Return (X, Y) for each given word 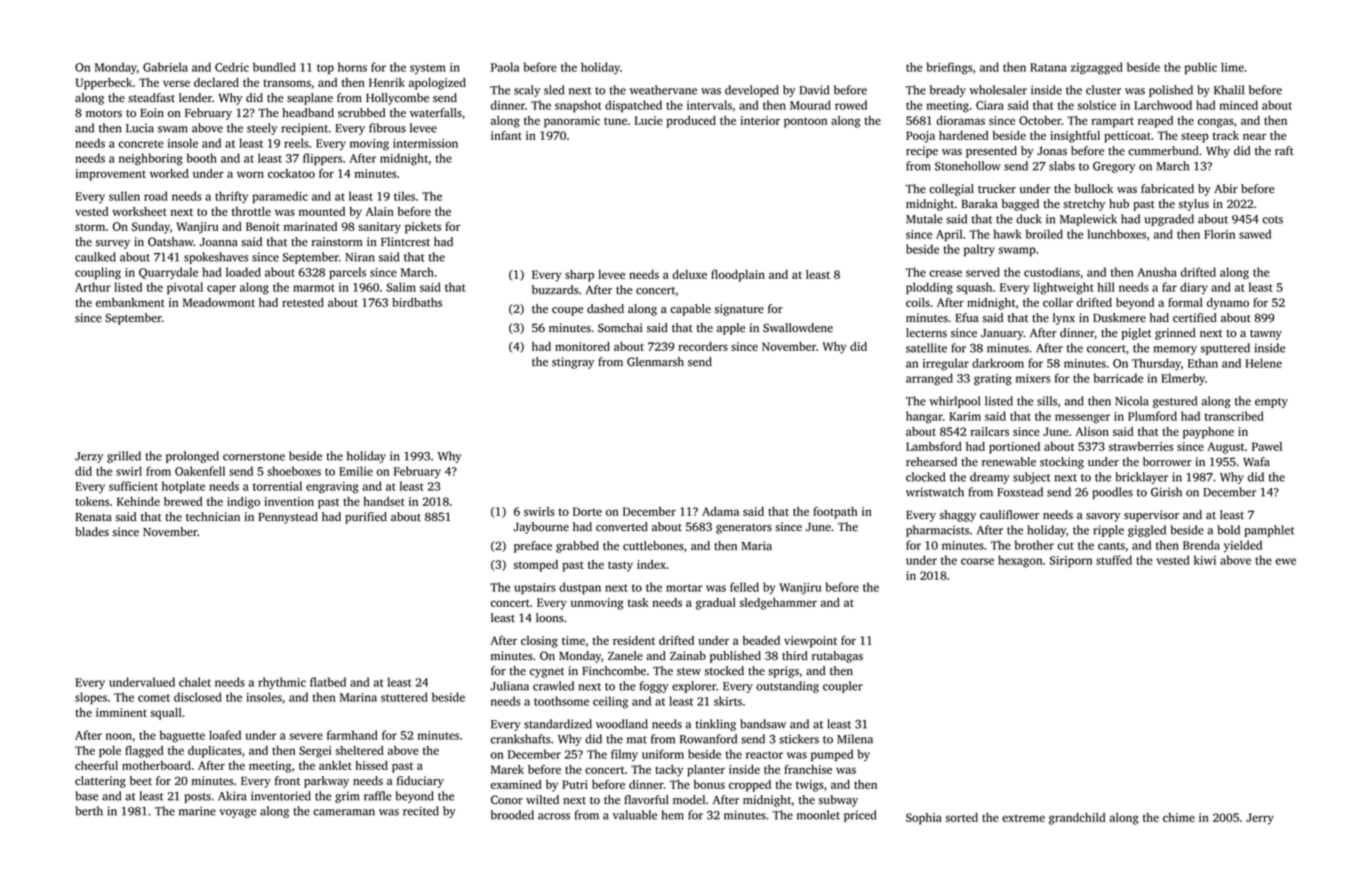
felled (744, 587)
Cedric (232, 67)
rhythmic (282, 683)
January (1002, 334)
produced (691, 122)
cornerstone (254, 457)
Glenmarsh (655, 362)
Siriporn (1071, 561)
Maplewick (1088, 220)
